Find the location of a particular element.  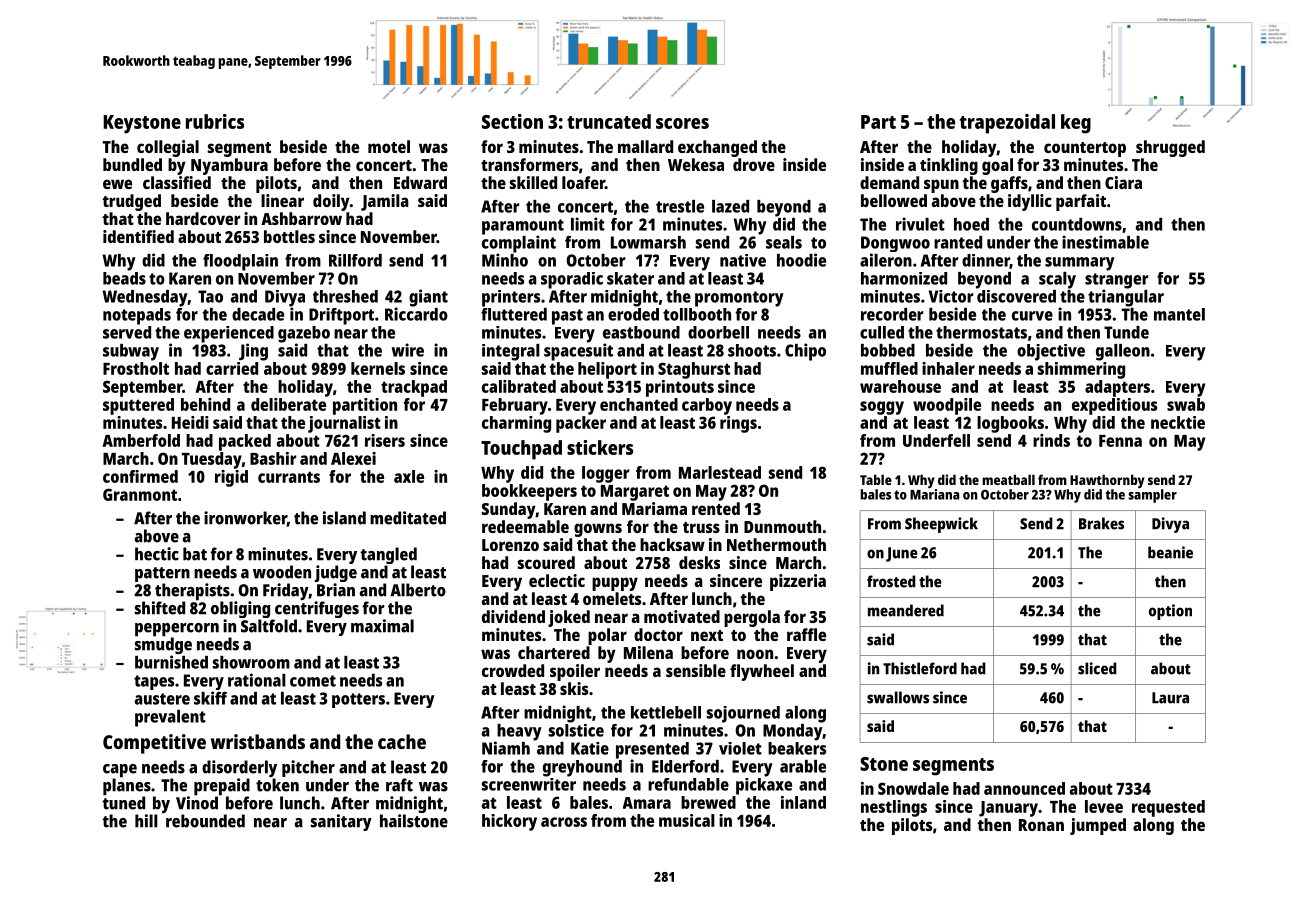

subway is located at coordinates (131, 352).
